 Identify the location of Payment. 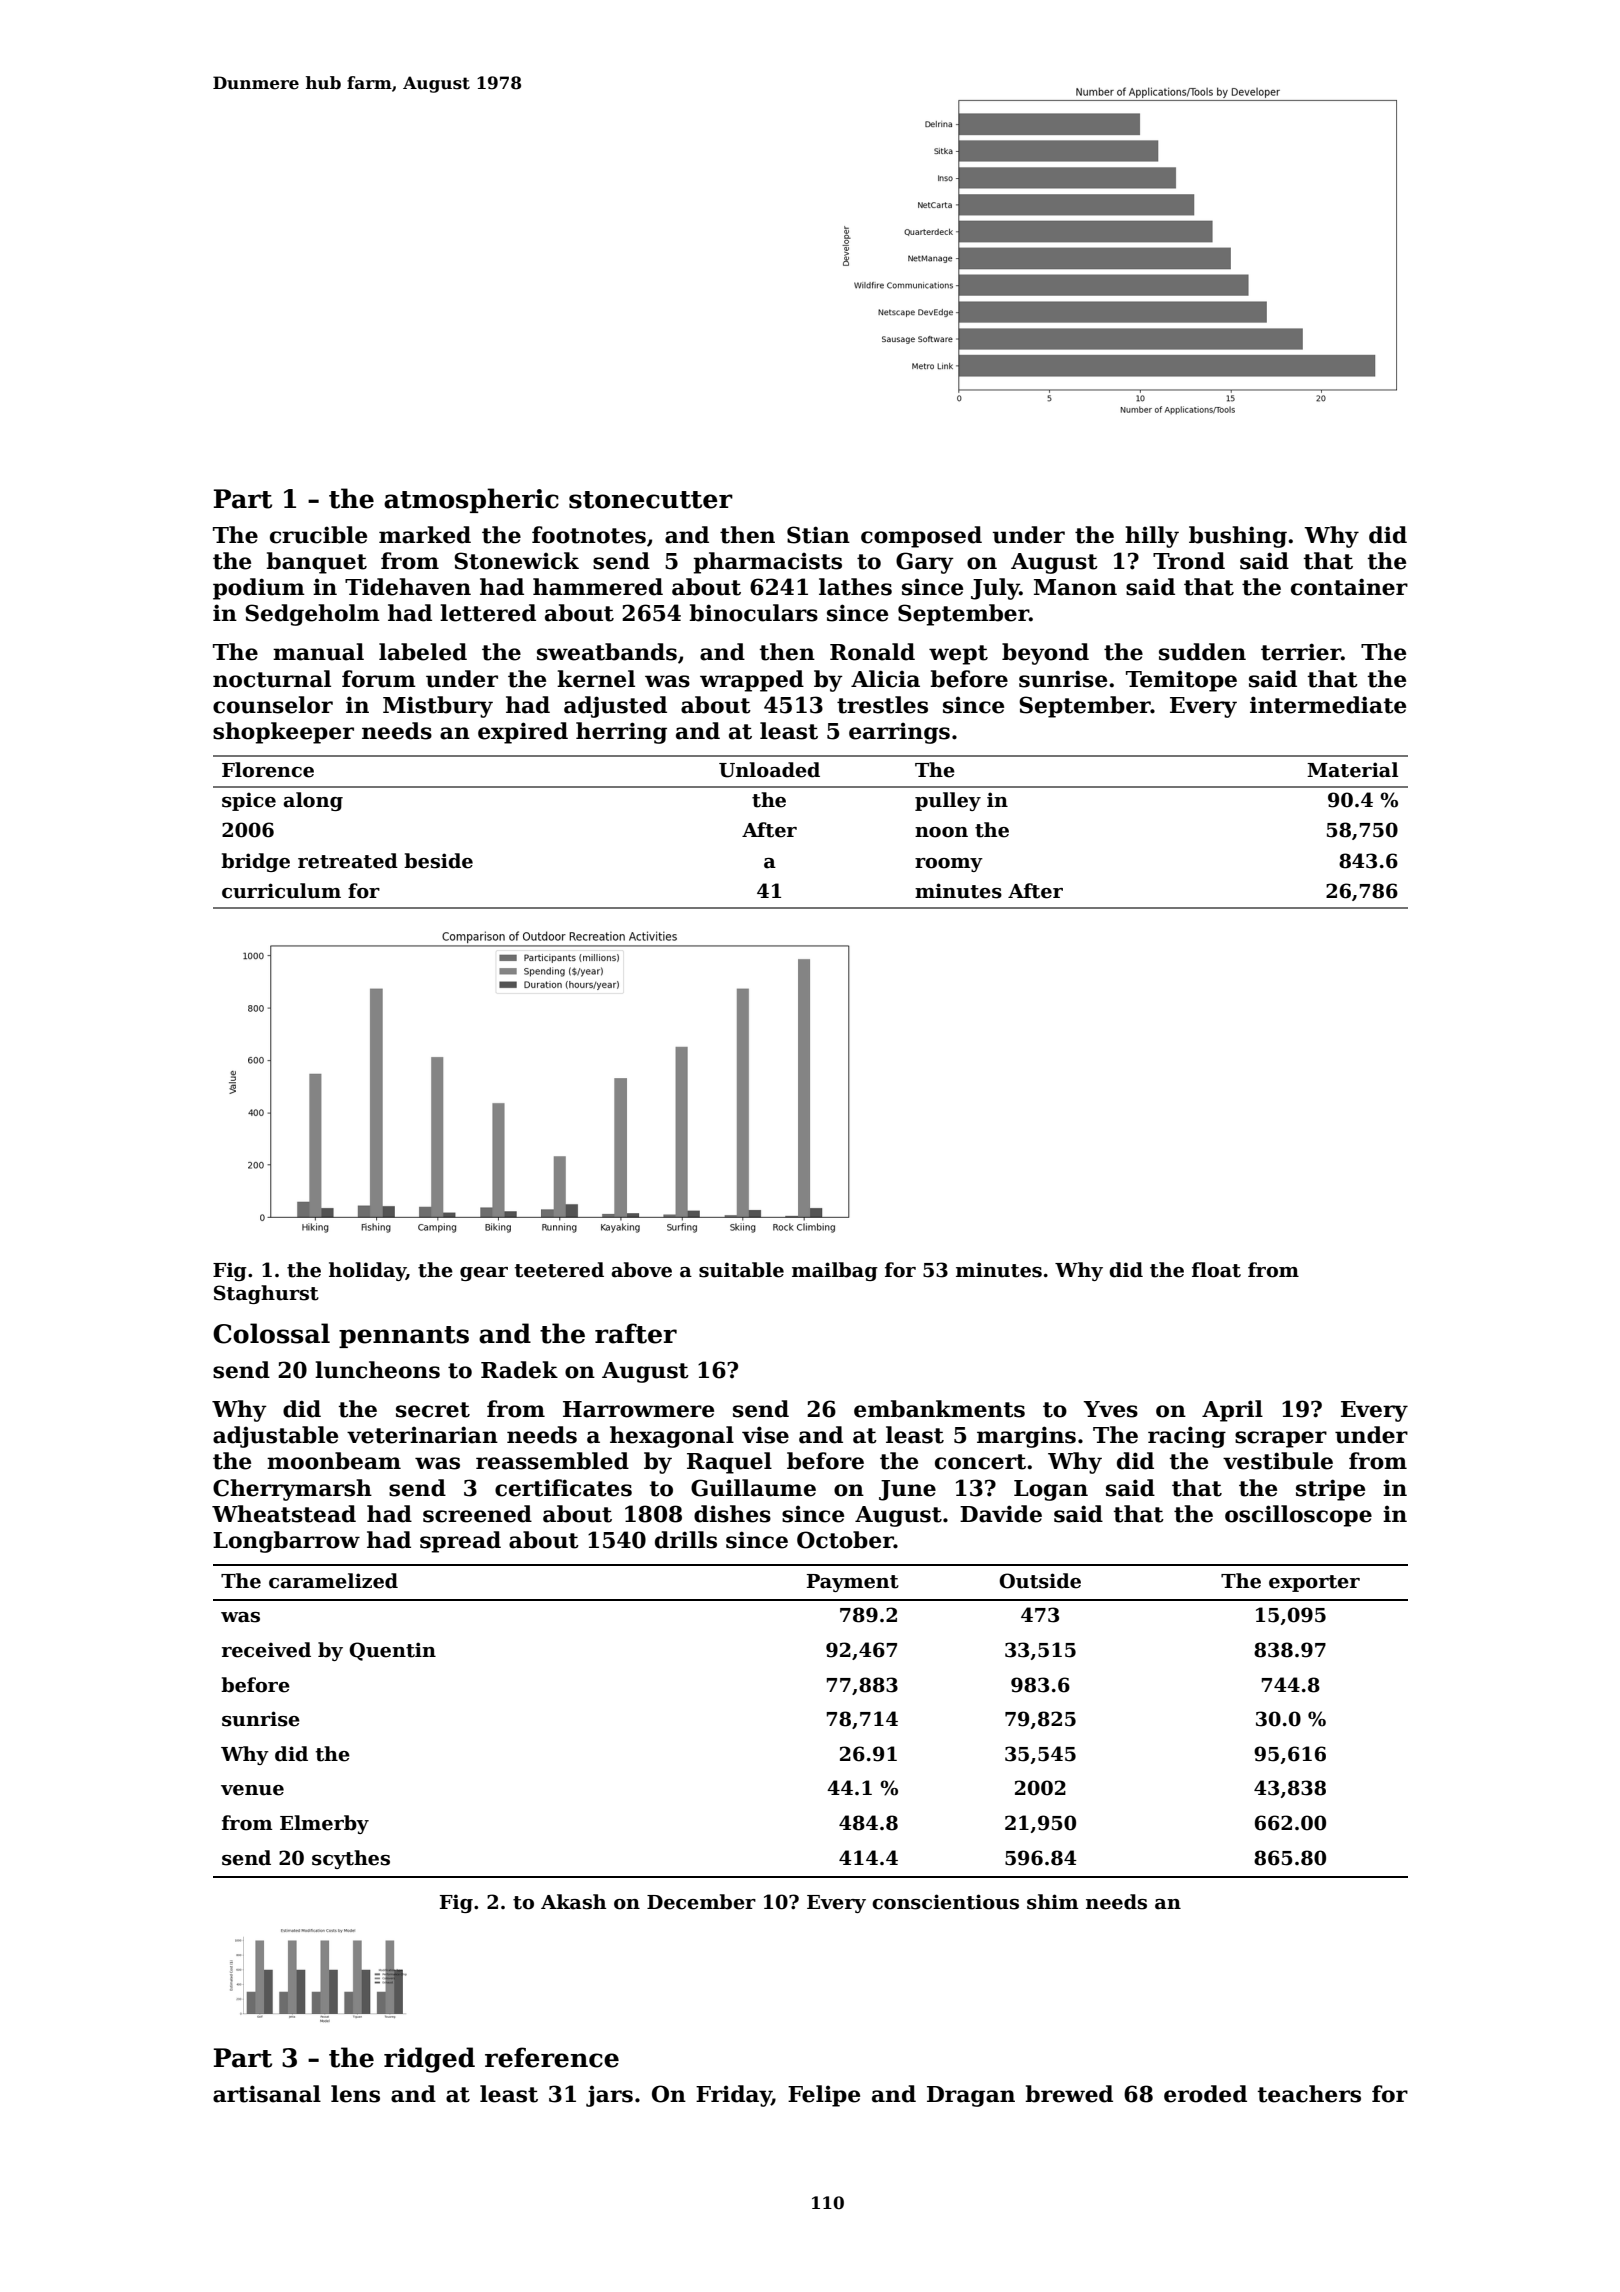
(853, 1583).
